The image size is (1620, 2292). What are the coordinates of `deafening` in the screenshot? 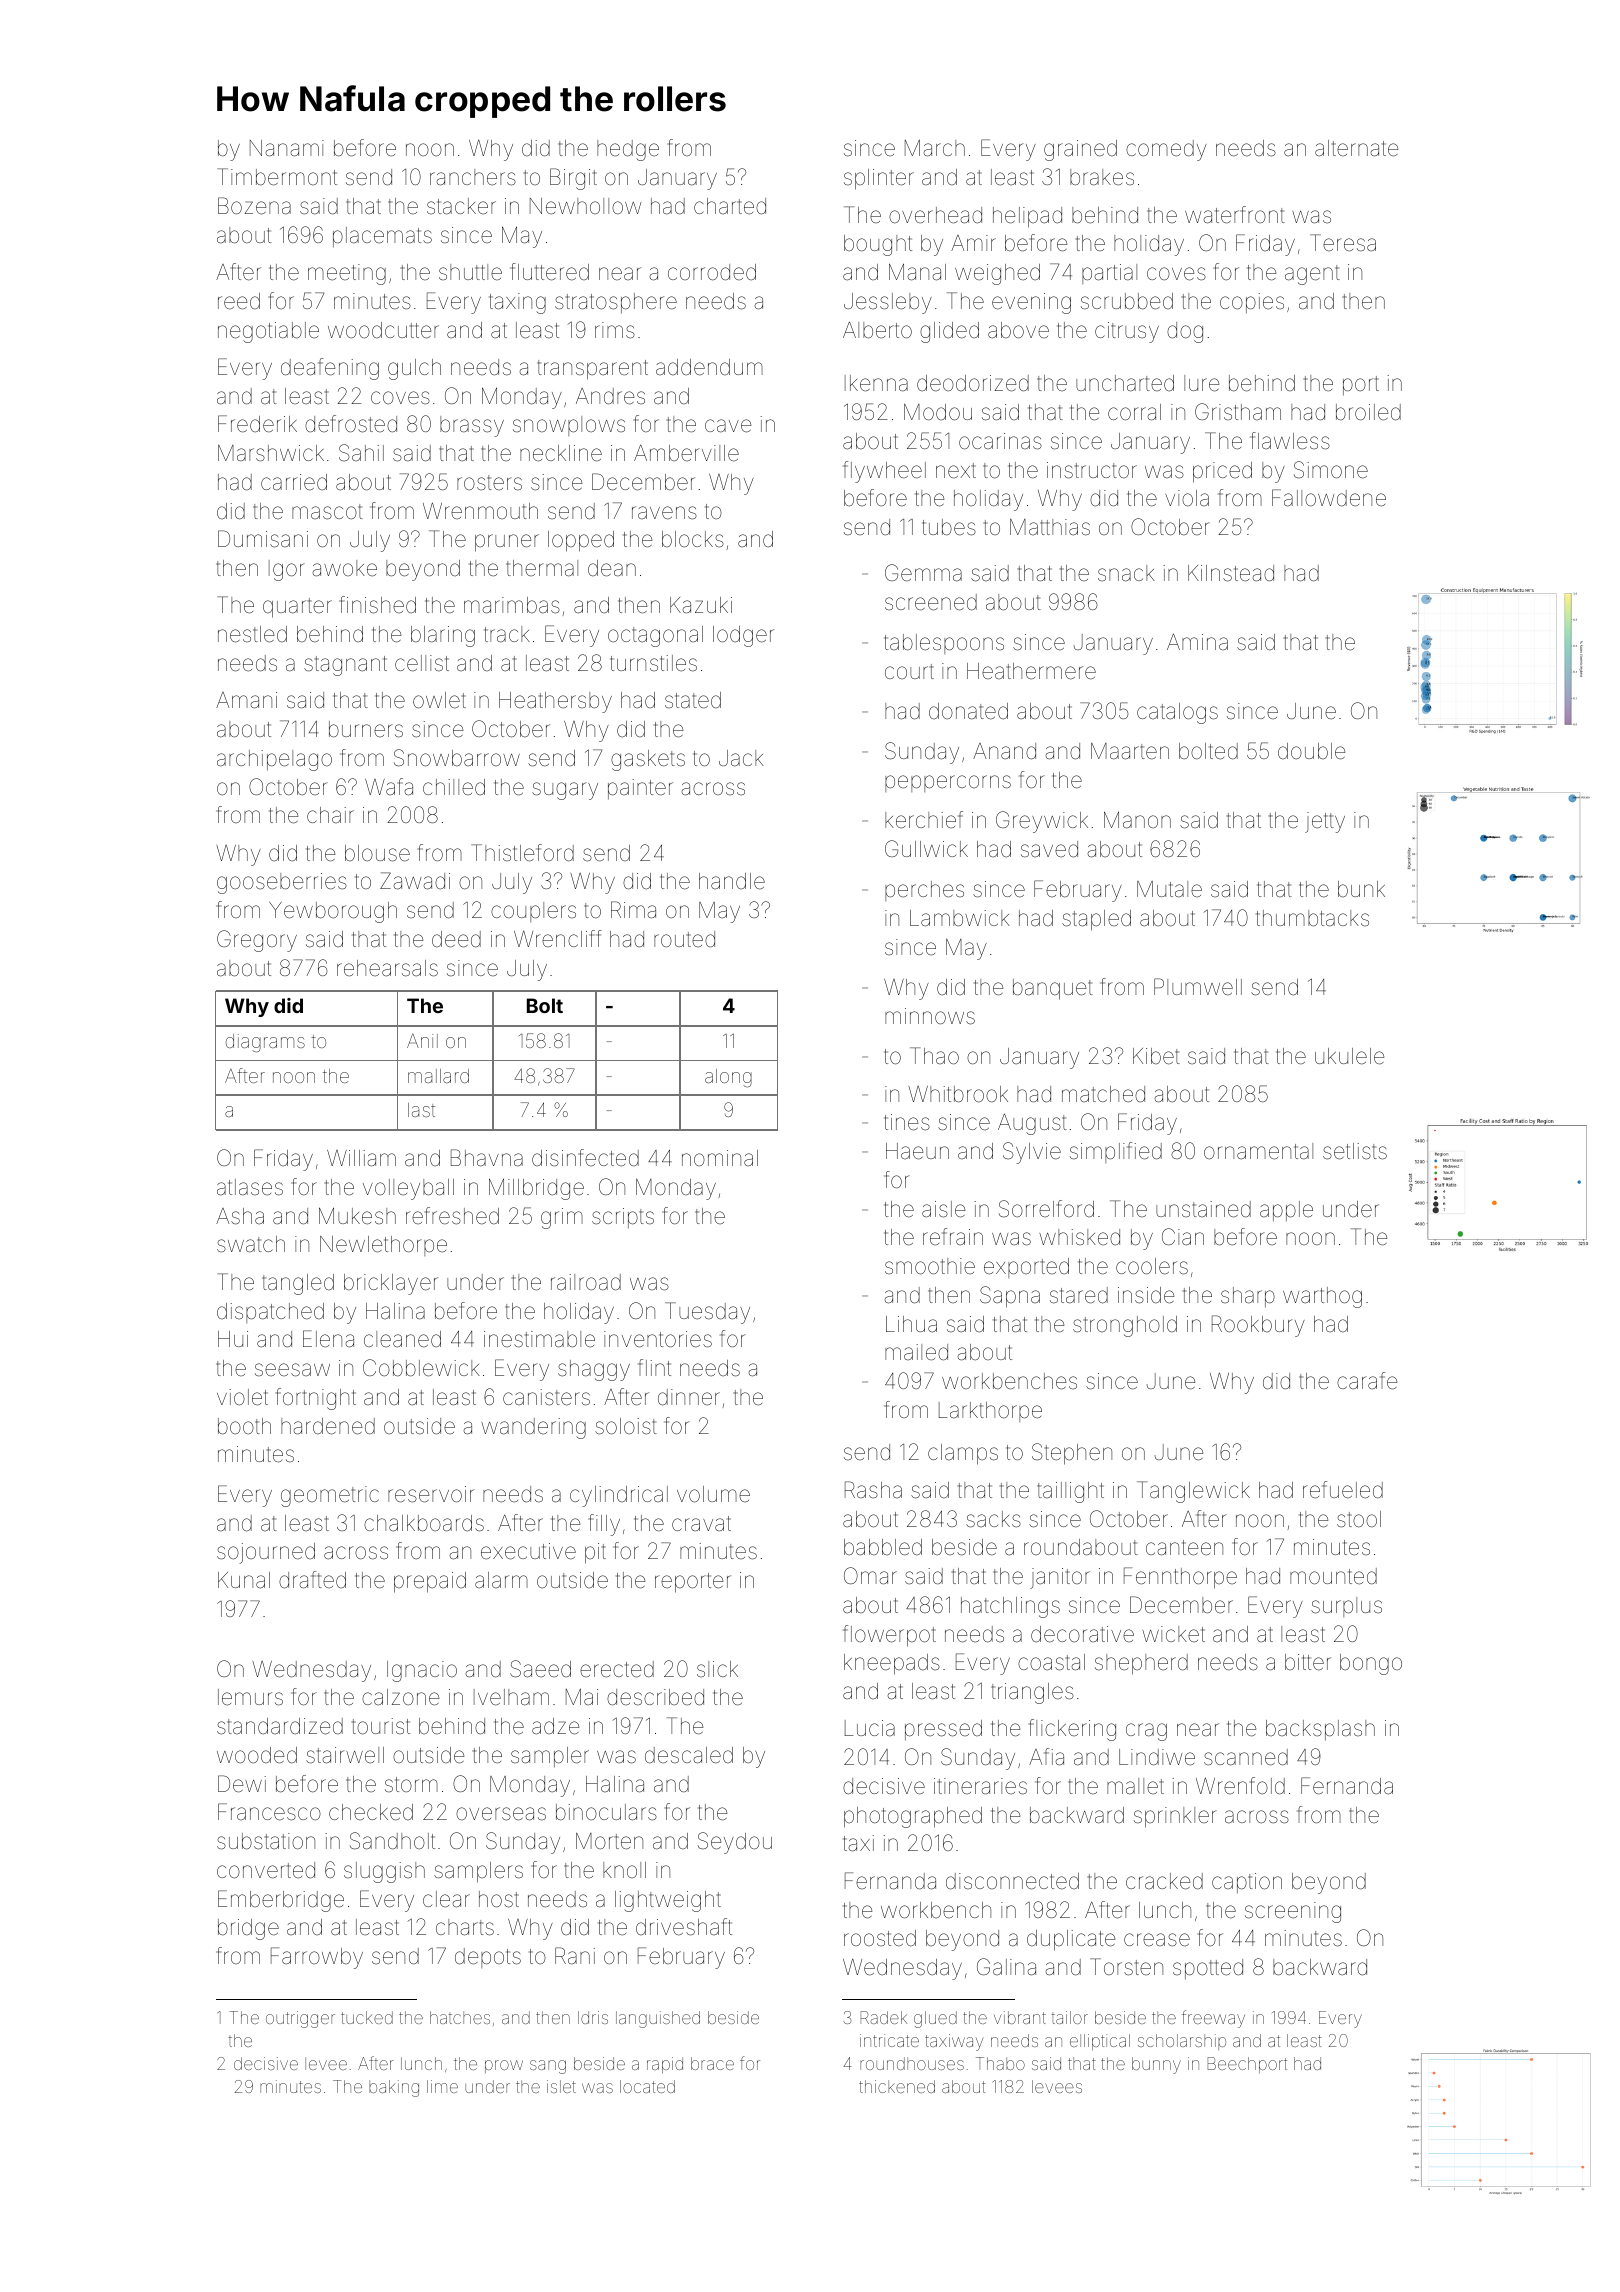 It's located at (330, 369).
